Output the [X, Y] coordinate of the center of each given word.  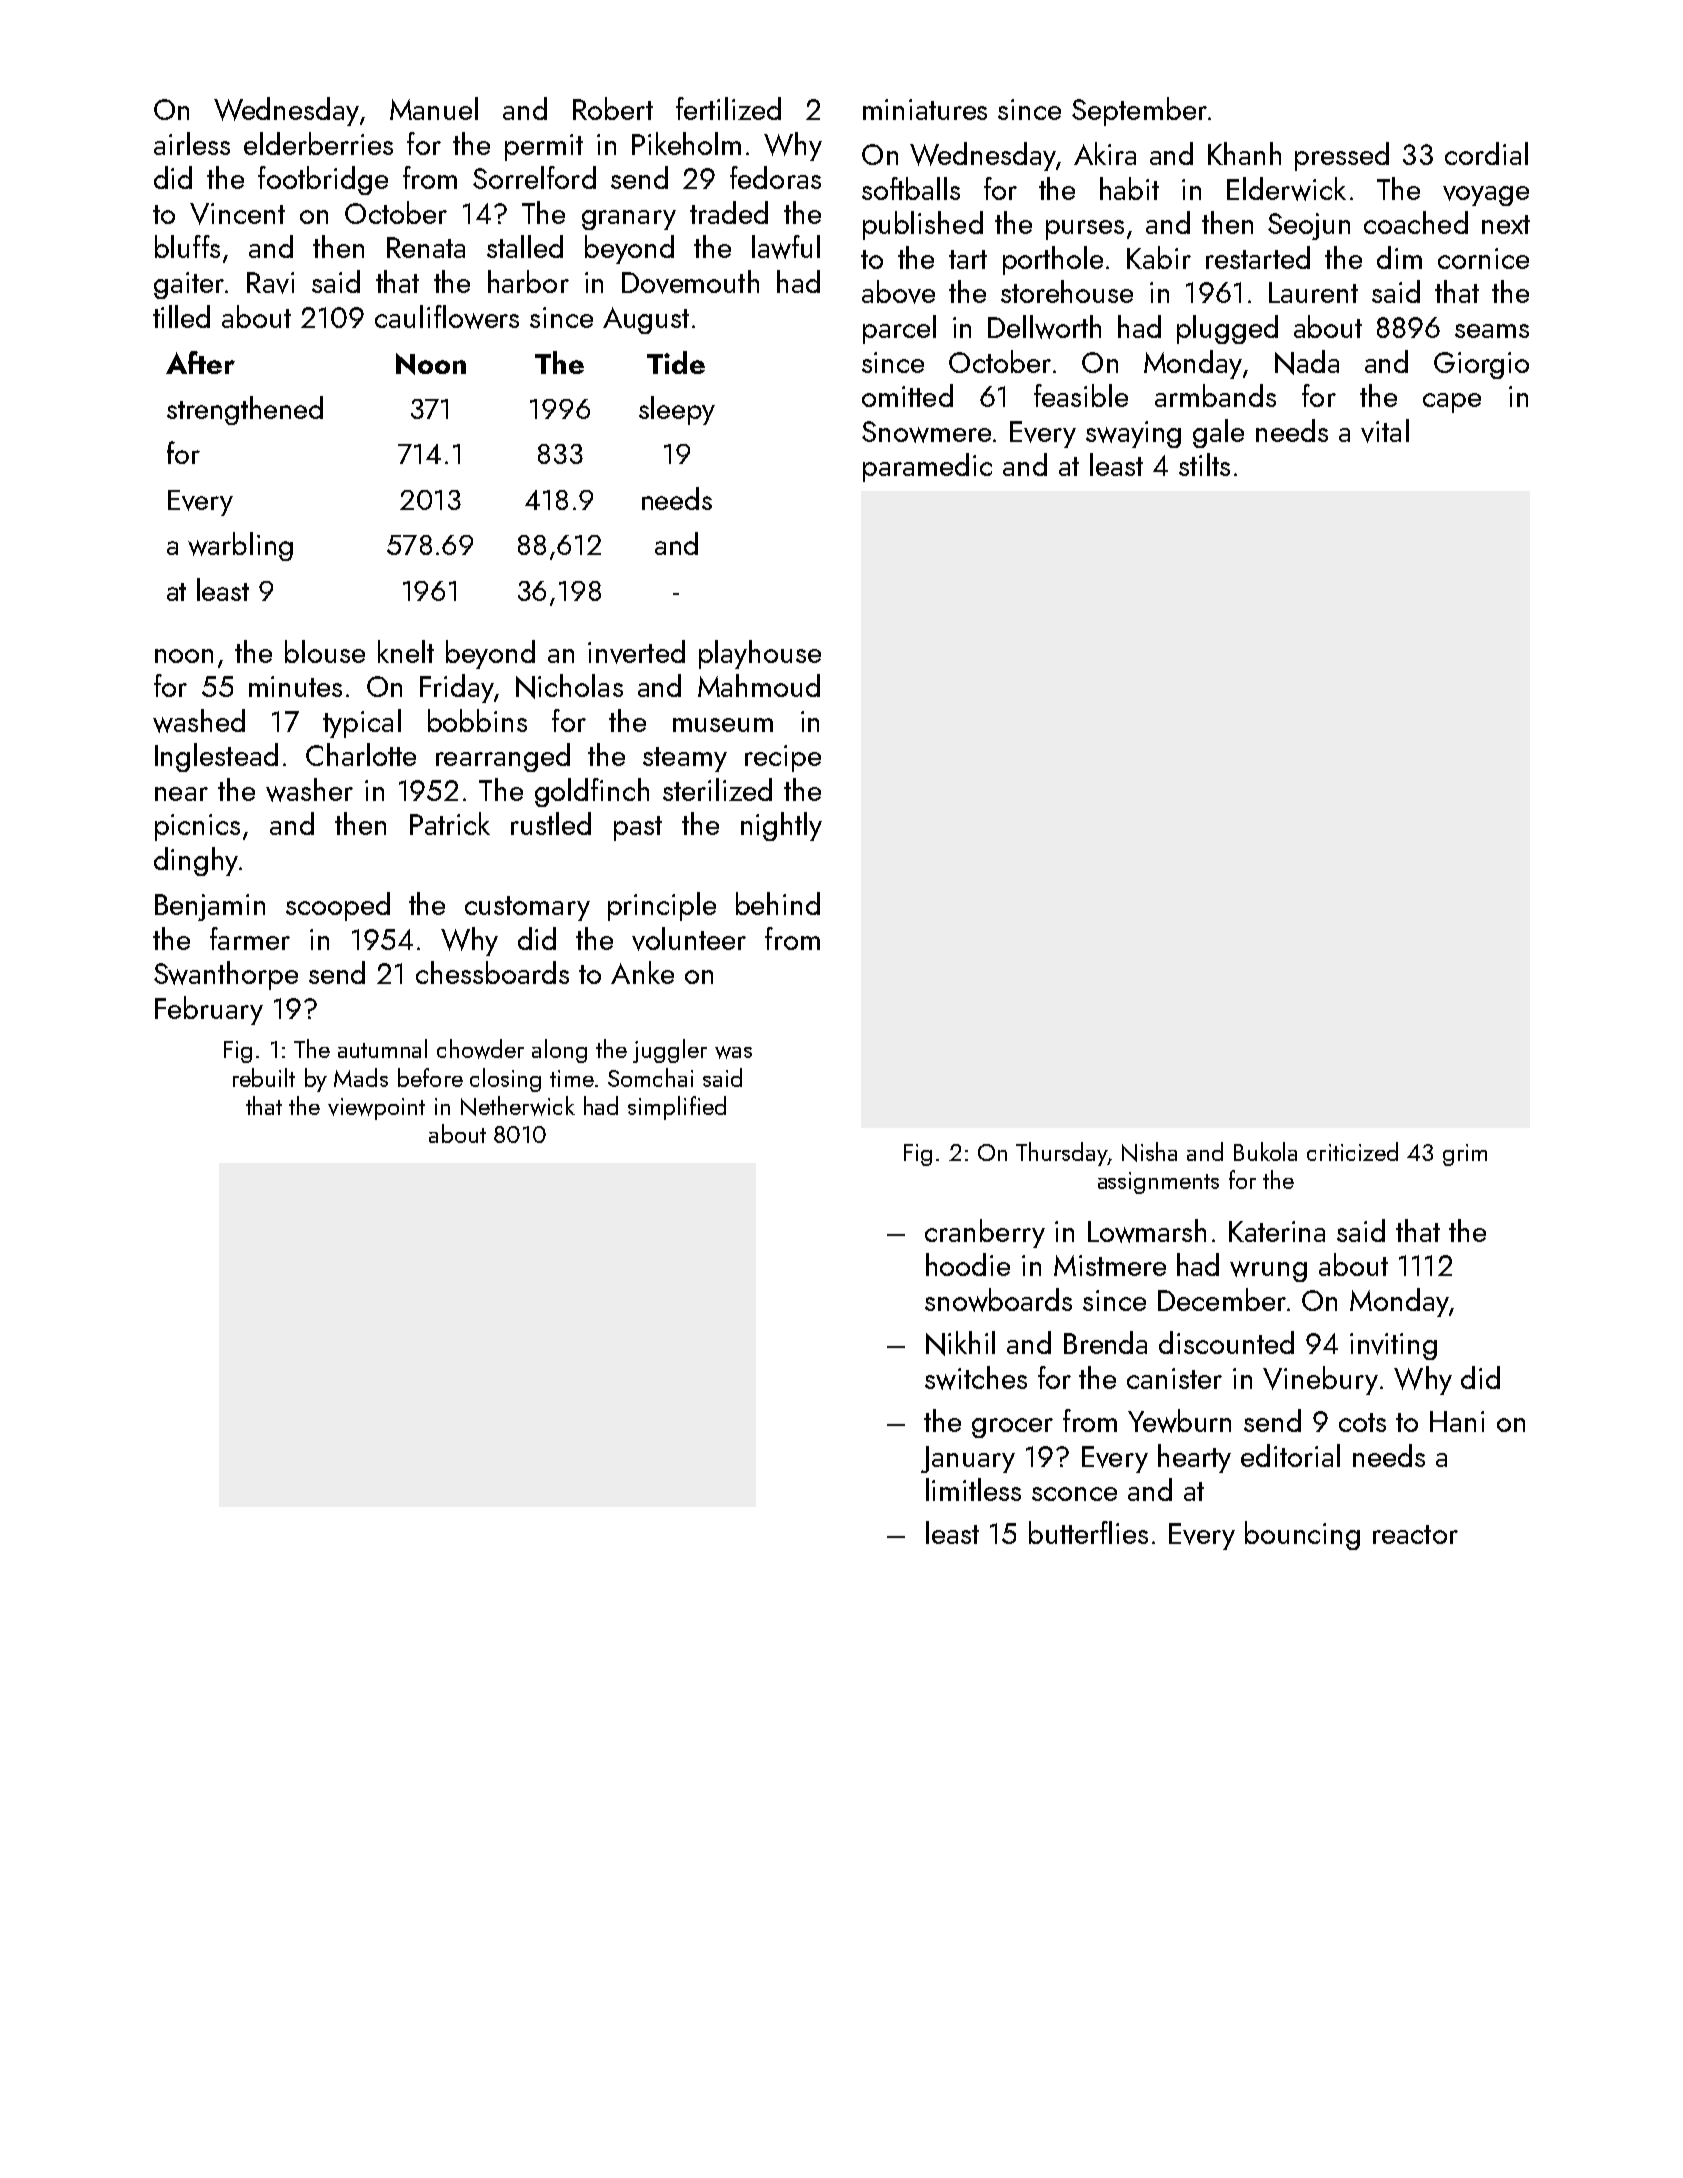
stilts [1204, 464]
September [1139, 111]
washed [199, 721]
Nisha [1149, 1152]
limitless [973, 1489]
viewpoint [376, 1109]
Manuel [434, 108]
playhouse [760, 654]
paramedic [927, 467]
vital [1385, 431]
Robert [613, 108]
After [200, 362]
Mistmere [1110, 1265]
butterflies [1088, 1532]
